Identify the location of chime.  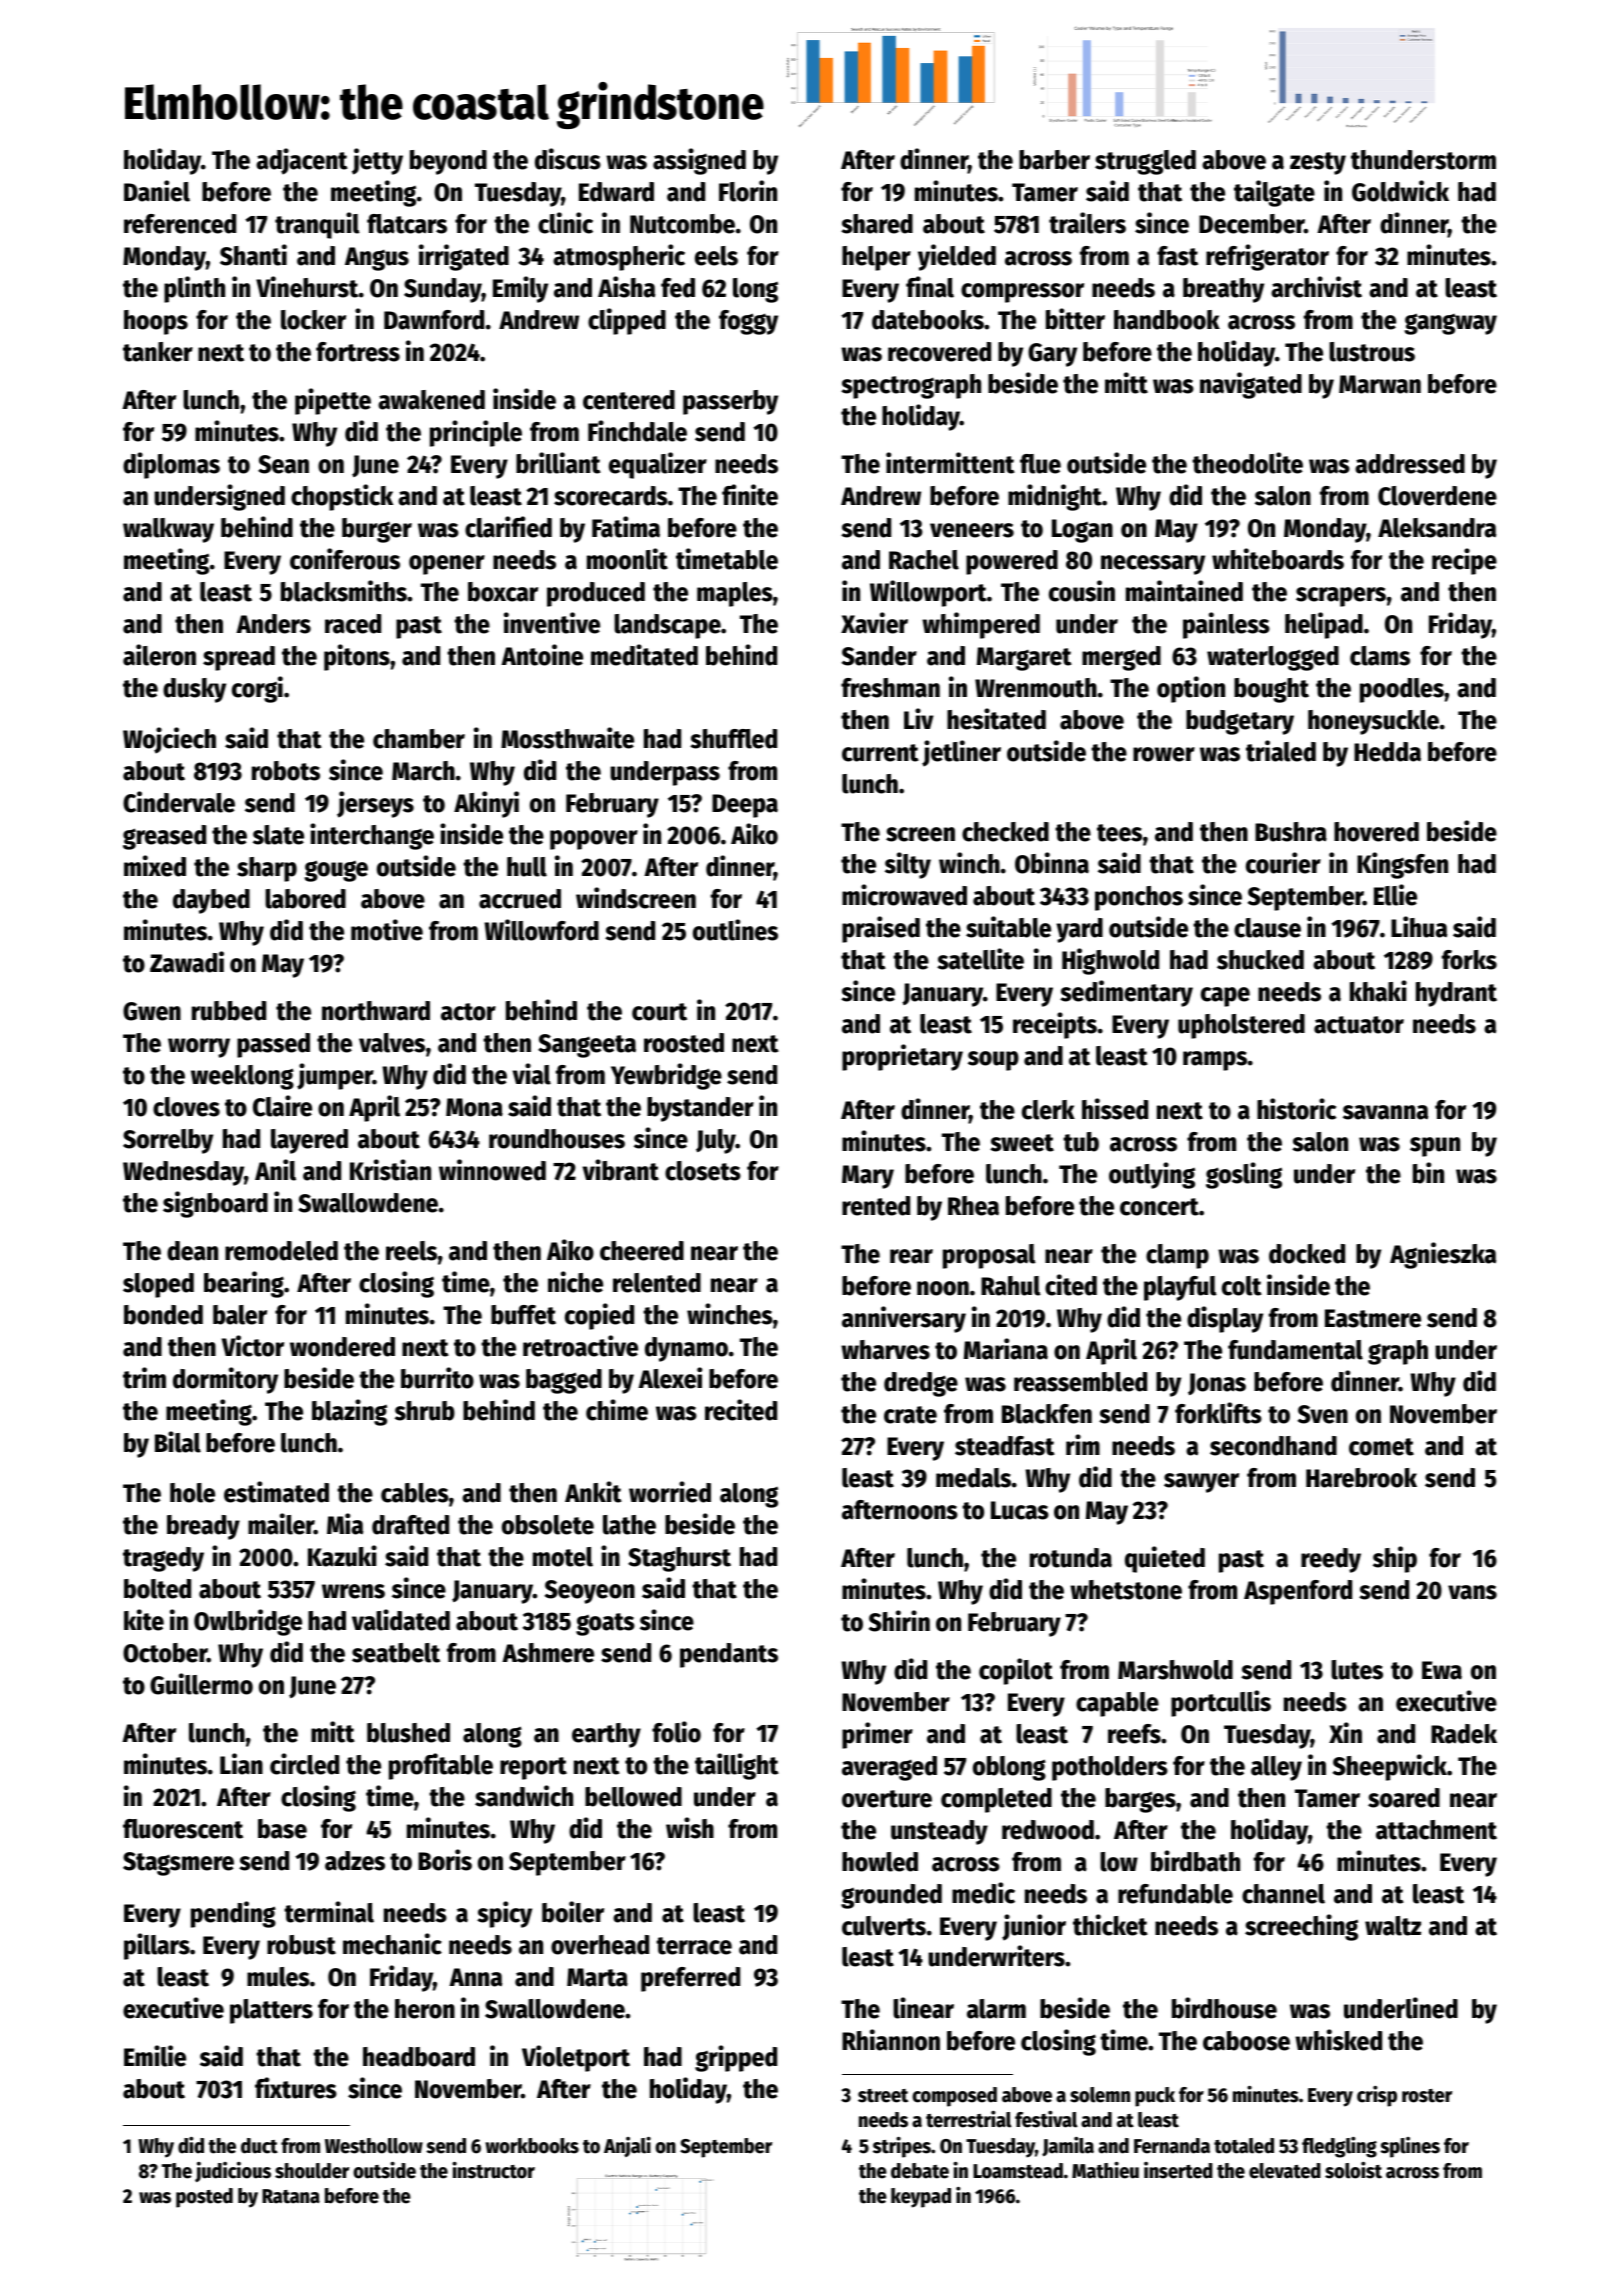
(617, 1410).
